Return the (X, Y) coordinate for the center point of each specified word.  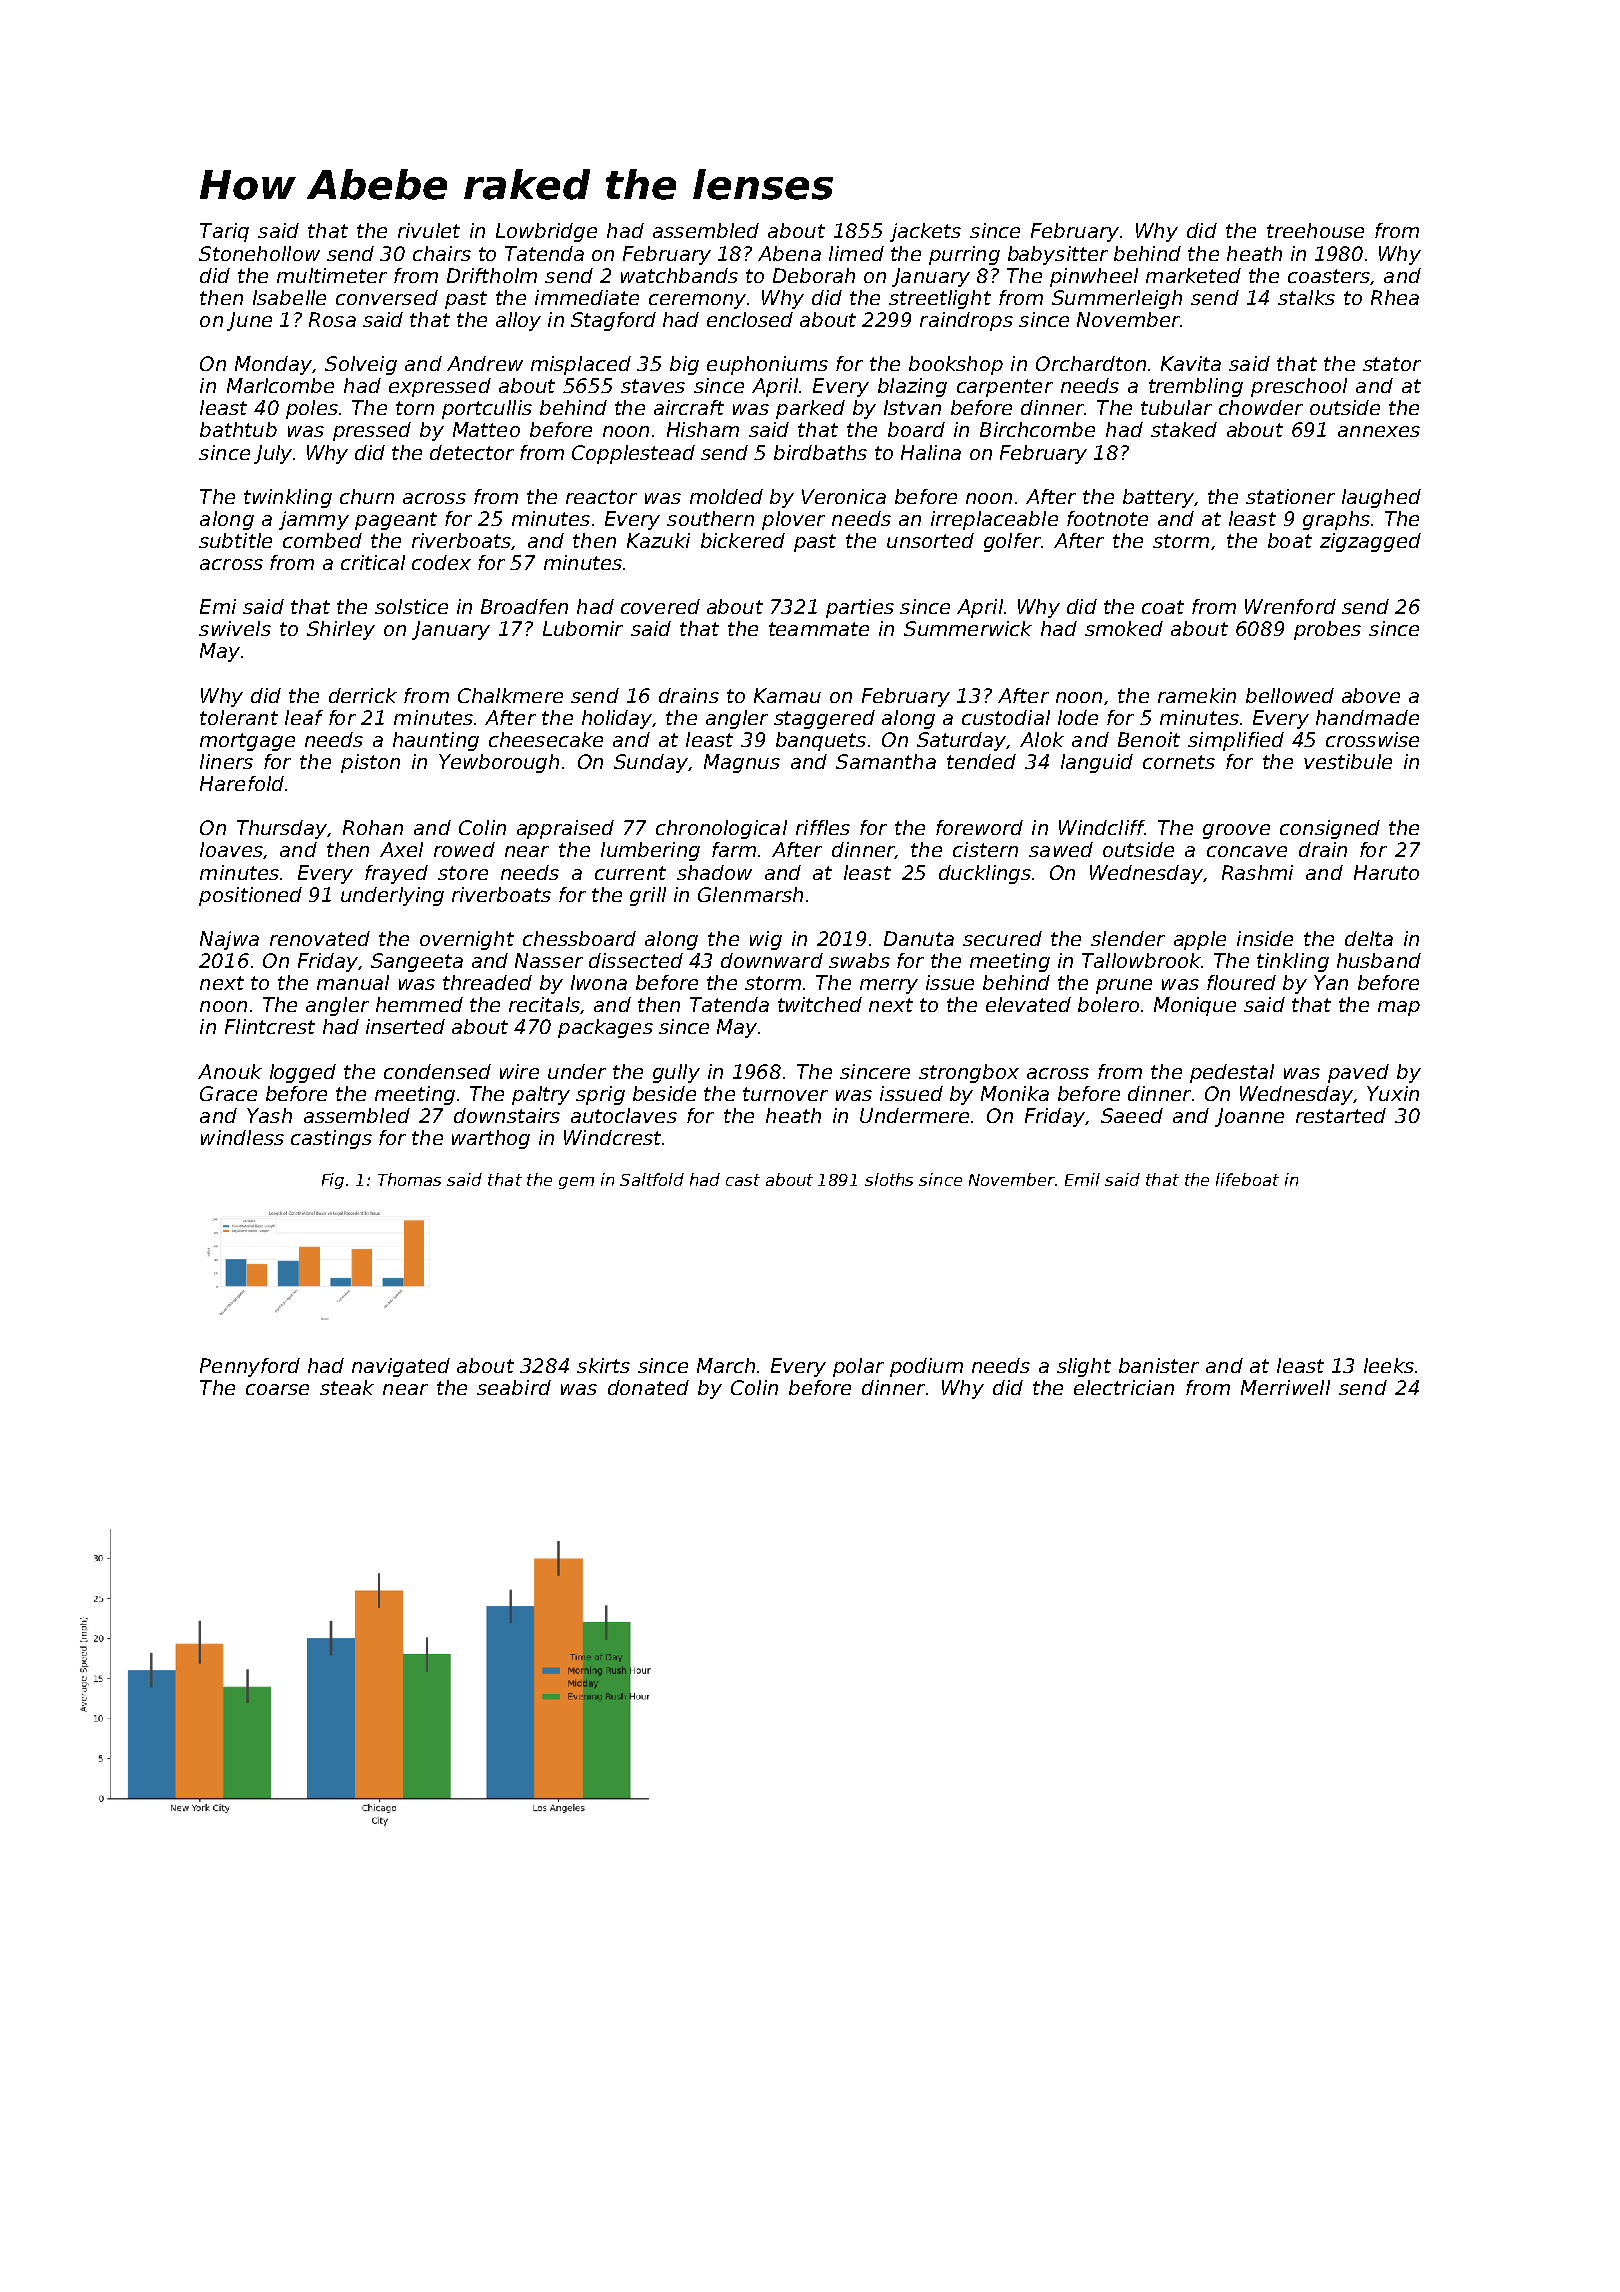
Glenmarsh (750, 894)
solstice (411, 606)
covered (660, 606)
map (1399, 1008)
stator (1392, 364)
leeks (1389, 1365)
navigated (401, 1367)
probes (1327, 630)
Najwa (229, 940)
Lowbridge (546, 232)
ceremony (697, 301)
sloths (889, 1179)
